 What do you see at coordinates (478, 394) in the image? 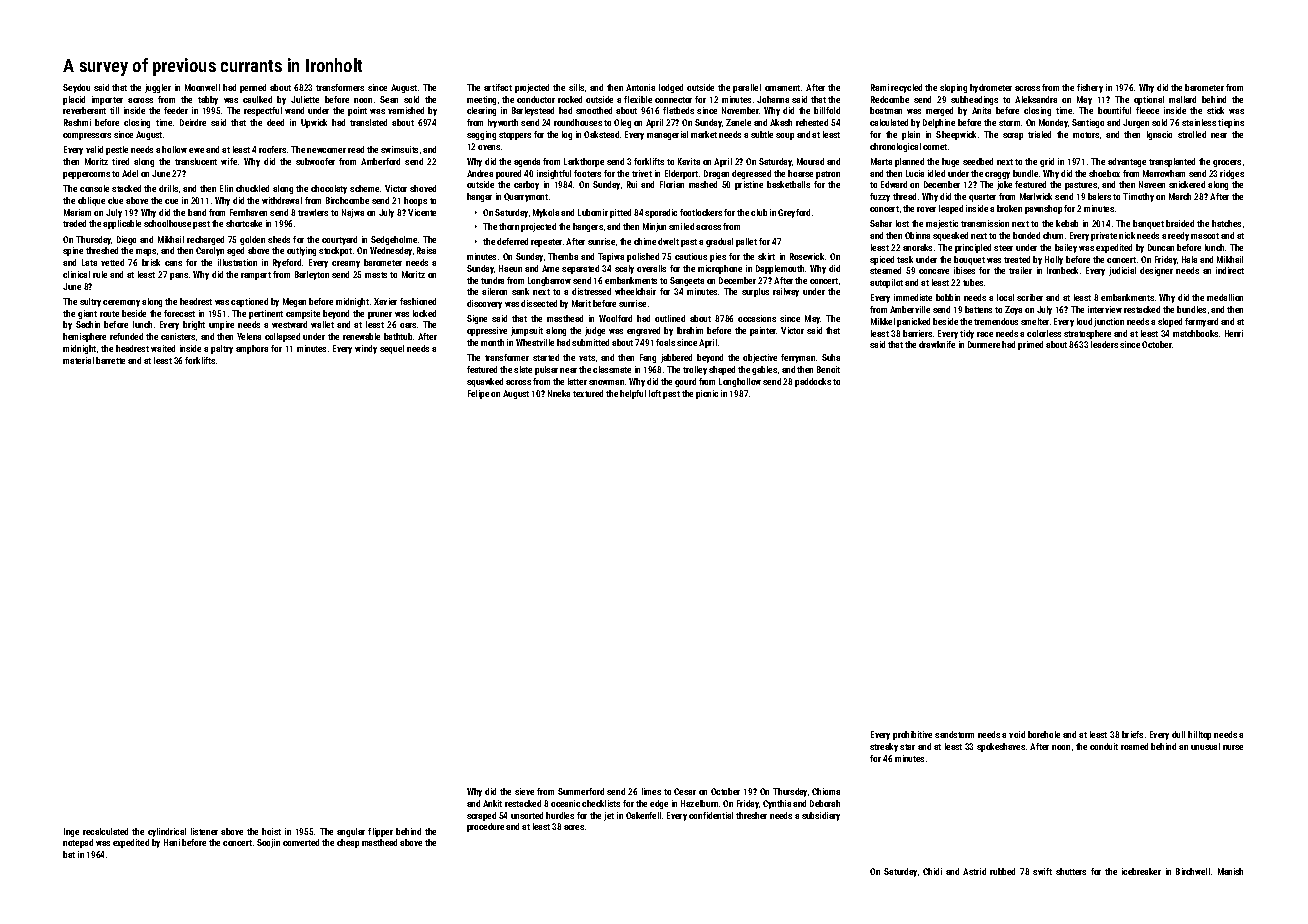
I see `Felipe` at bounding box center [478, 394].
